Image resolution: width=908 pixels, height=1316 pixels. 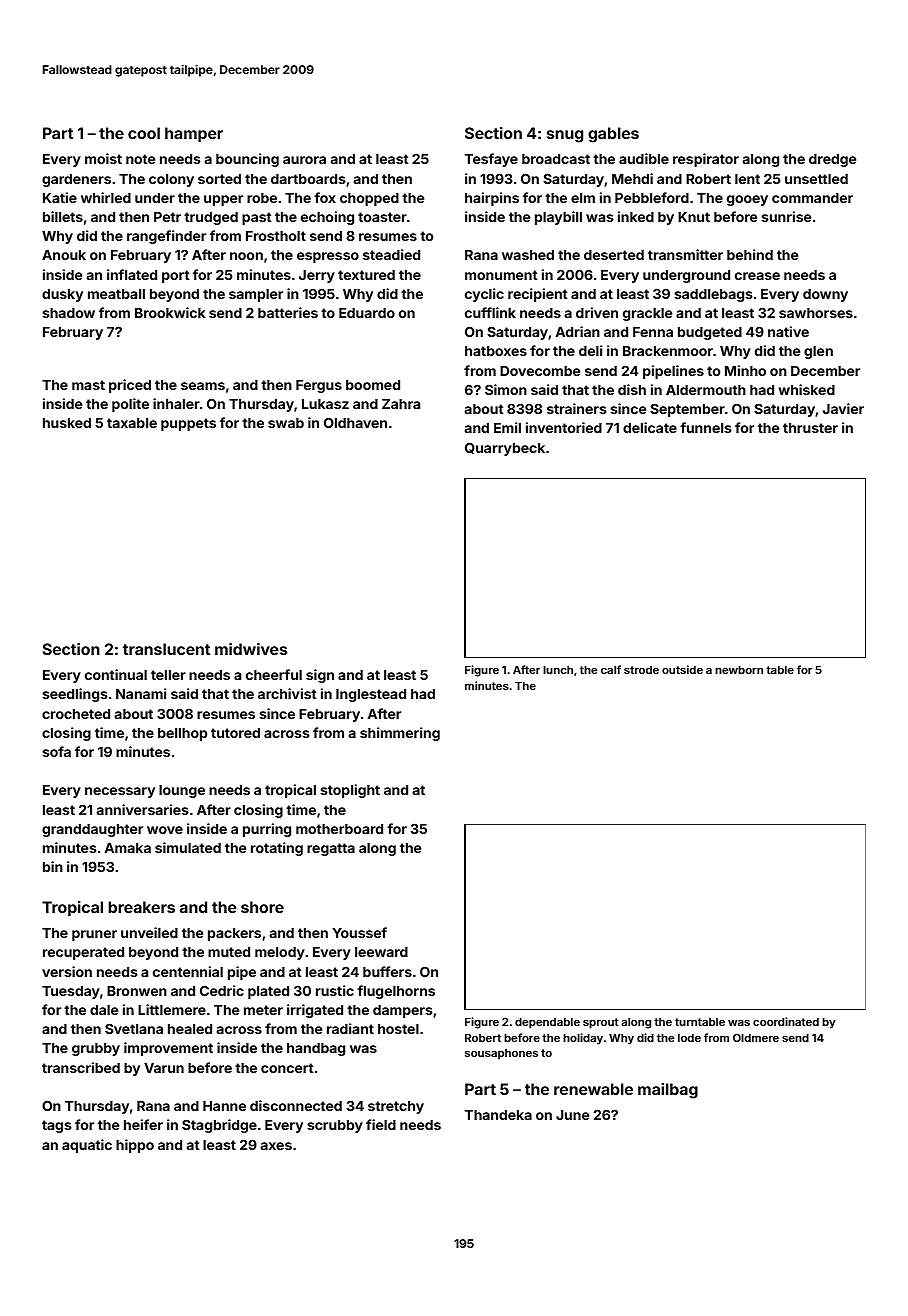 I want to click on seedlings, so click(x=75, y=695).
